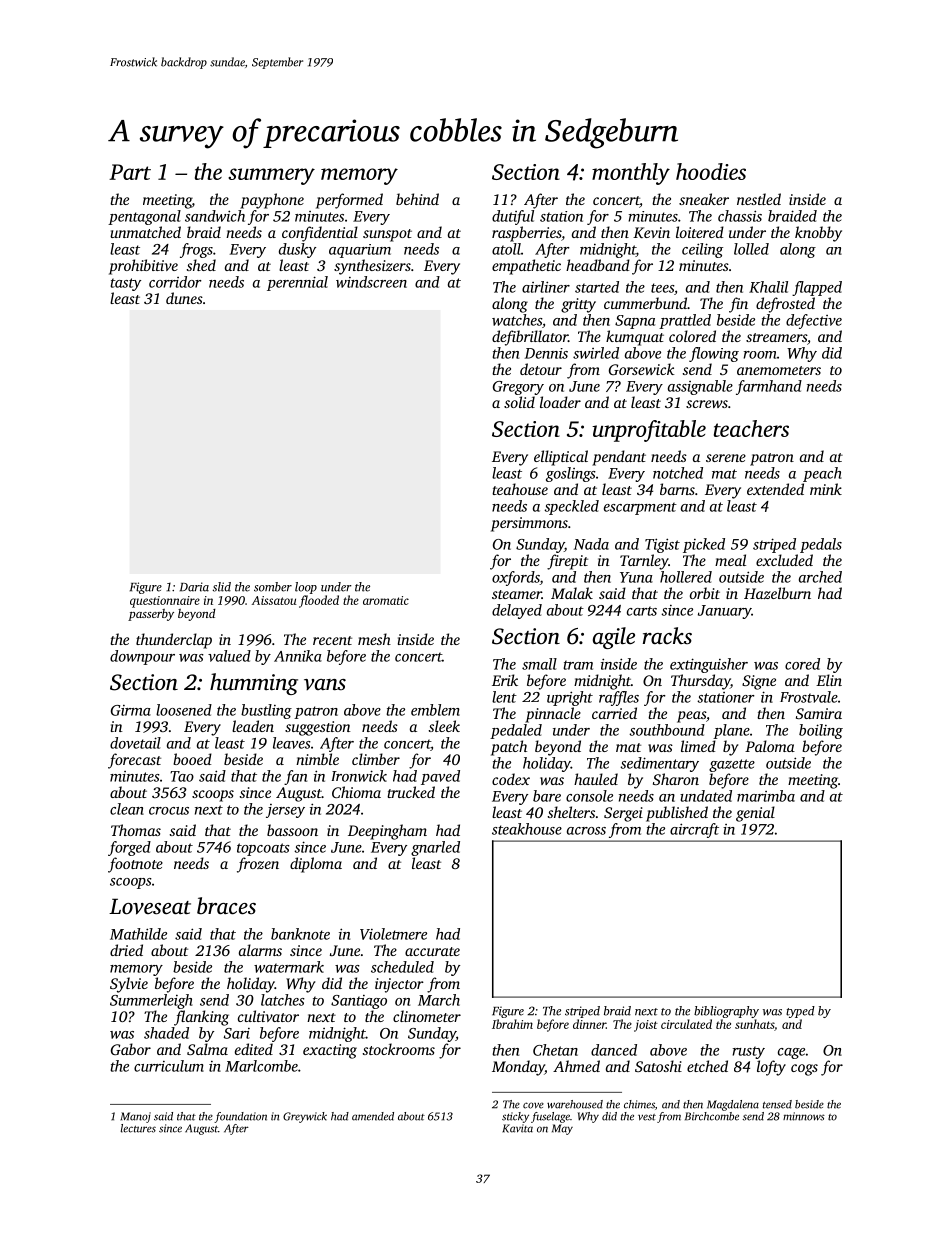  What do you see at coordinates (520, 489) in the page?
I see `teahouse` at bounding box center [520, 489].
